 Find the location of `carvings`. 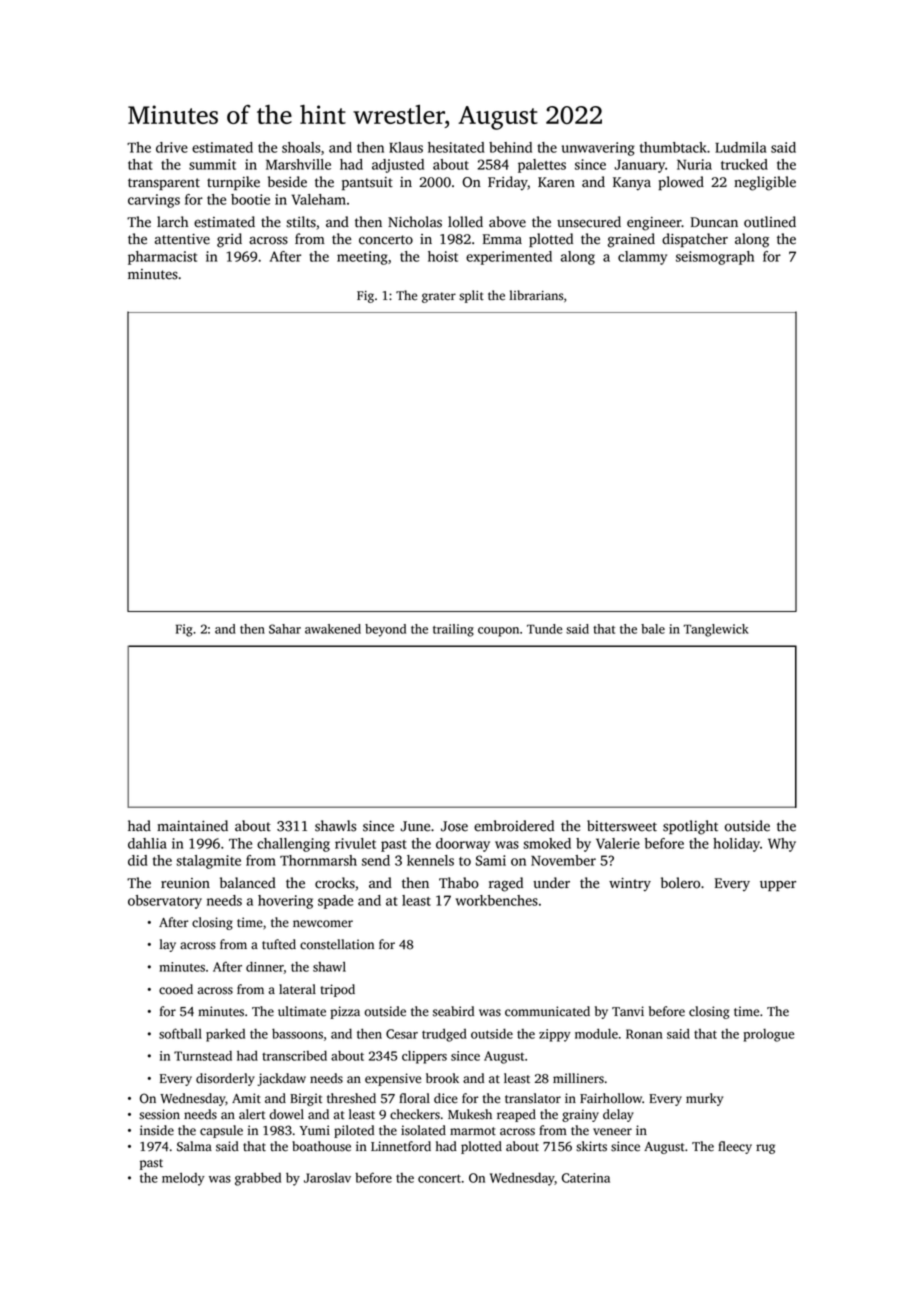

carvings is located at coordinates (154, 201).
